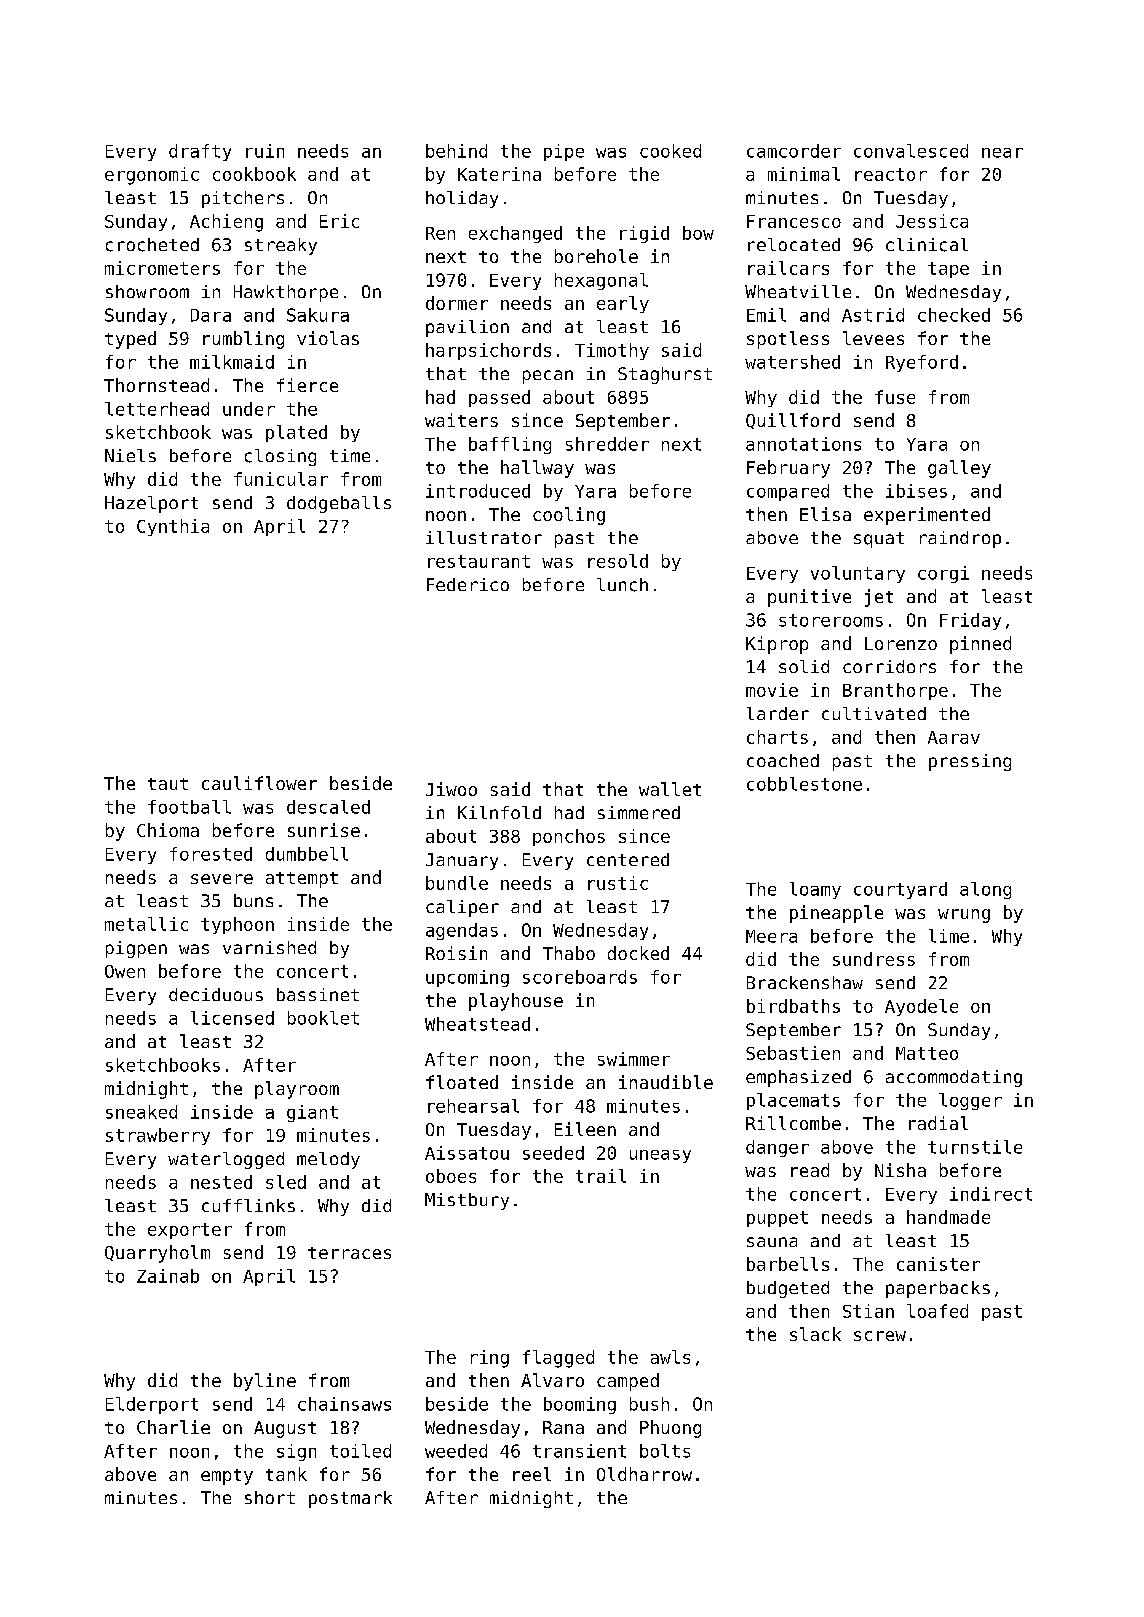  Describe the element at coordinates (959, 469) in the image. I see `galley` at that location.
